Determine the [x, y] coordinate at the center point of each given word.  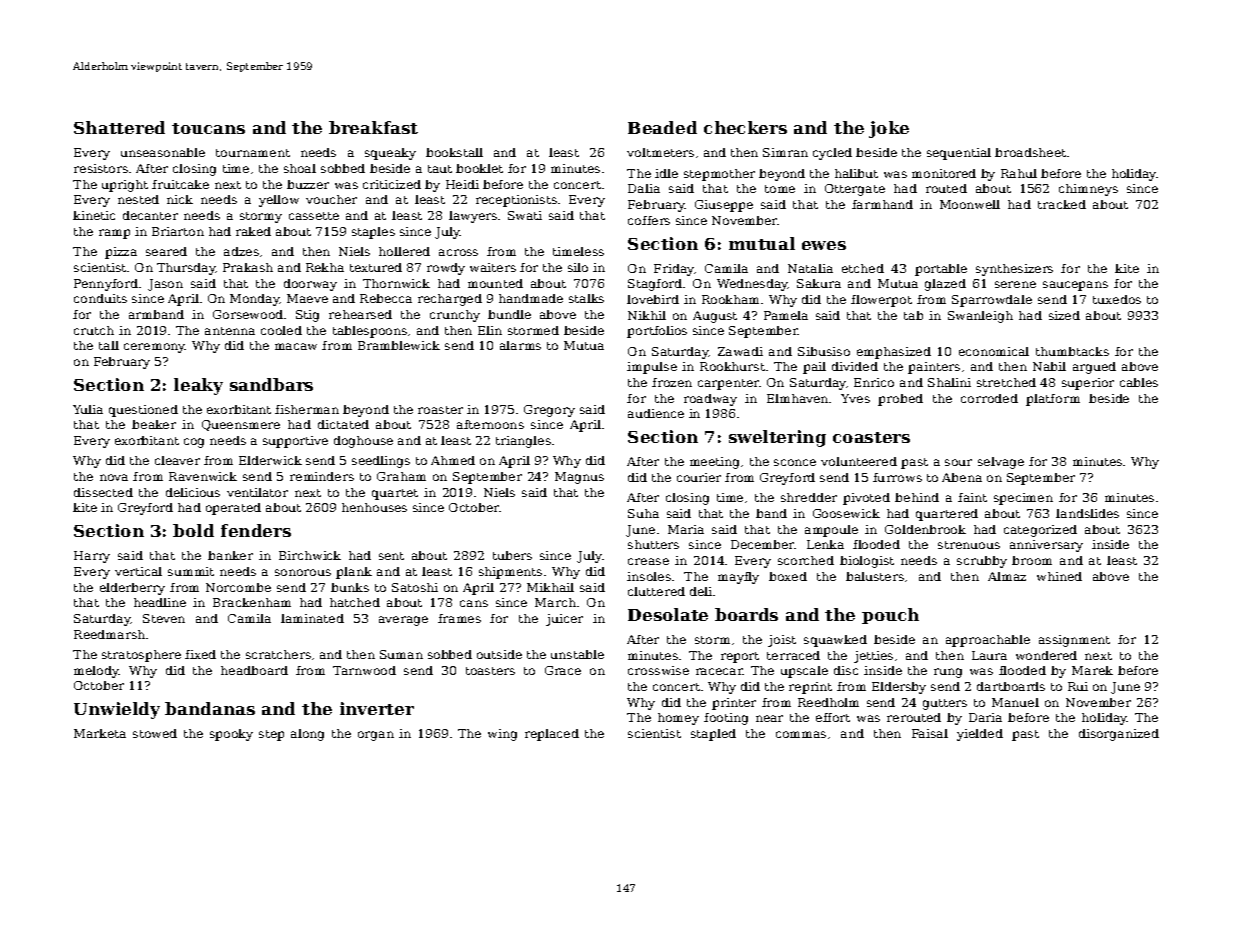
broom [1032, 560]
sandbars [271, 384]
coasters [871, 437]
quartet [395, 494]
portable [941, 270]
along [307, 735]
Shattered [119, 127]
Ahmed [453, 460]
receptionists [516, 201]
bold [193, 530]
